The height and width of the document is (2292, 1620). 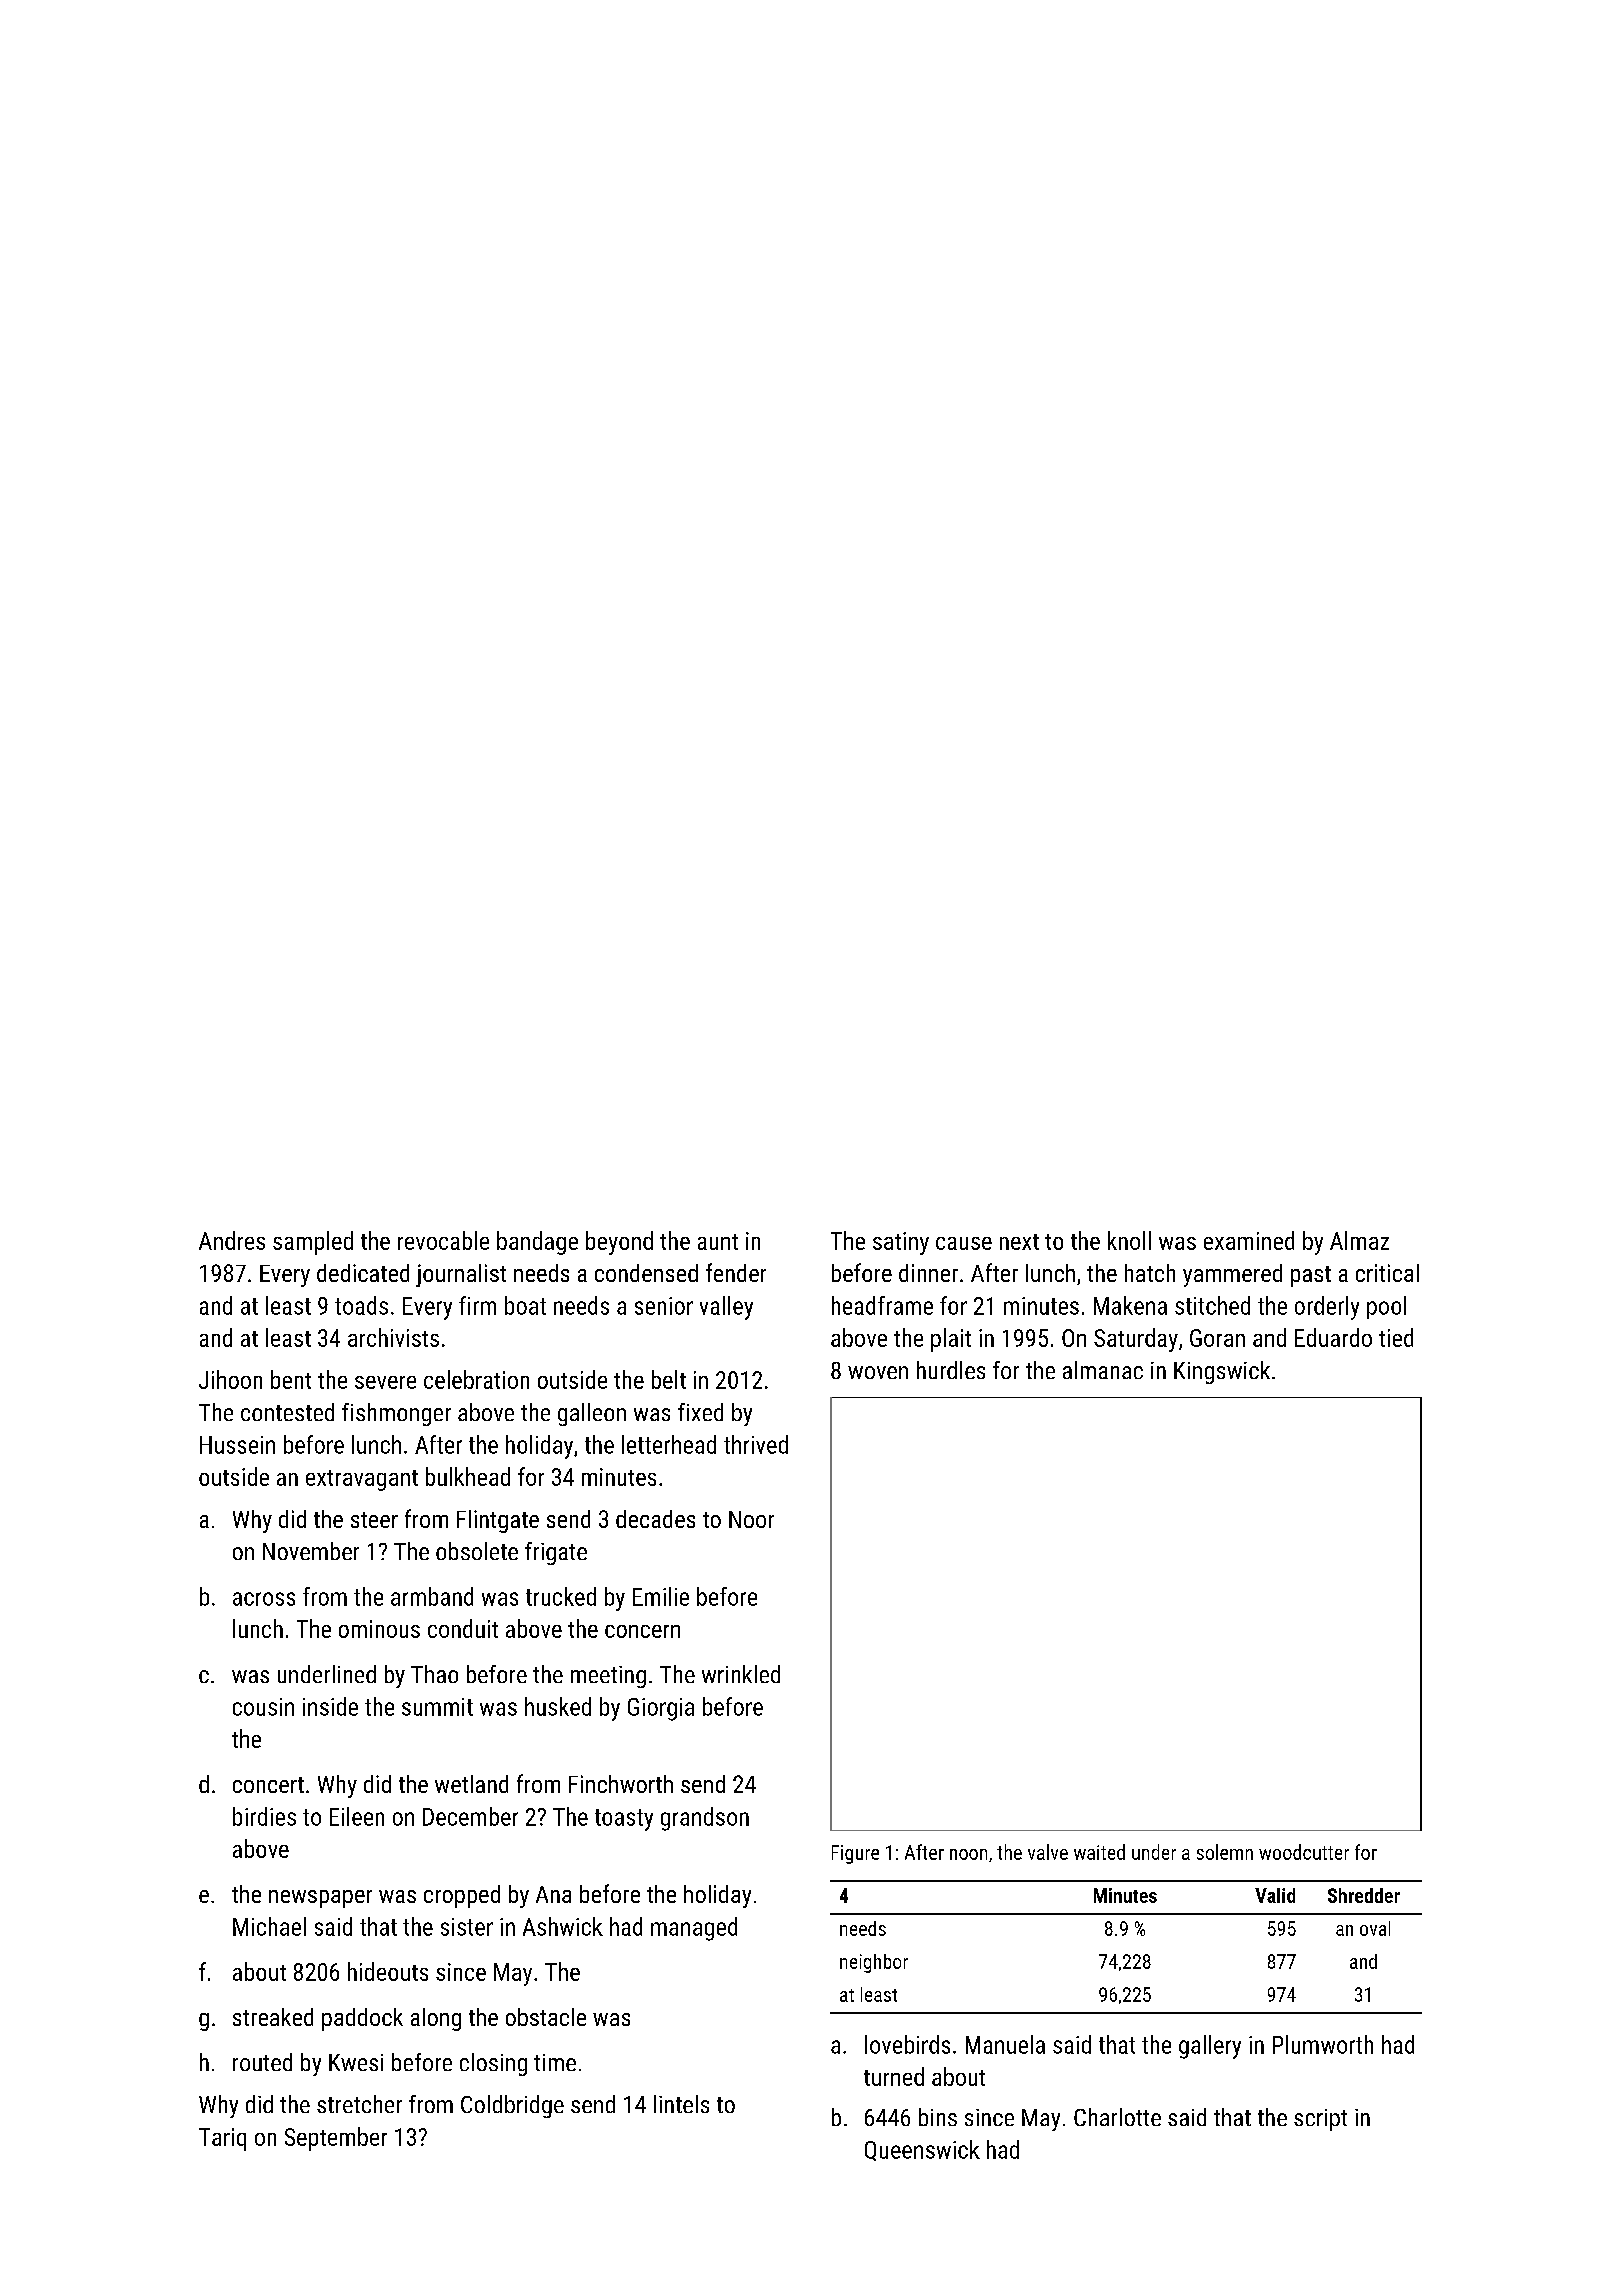 What do you see at coordinates (313, 1243) in the document?
I see `sampled` at bounding box center [313, 1243].
